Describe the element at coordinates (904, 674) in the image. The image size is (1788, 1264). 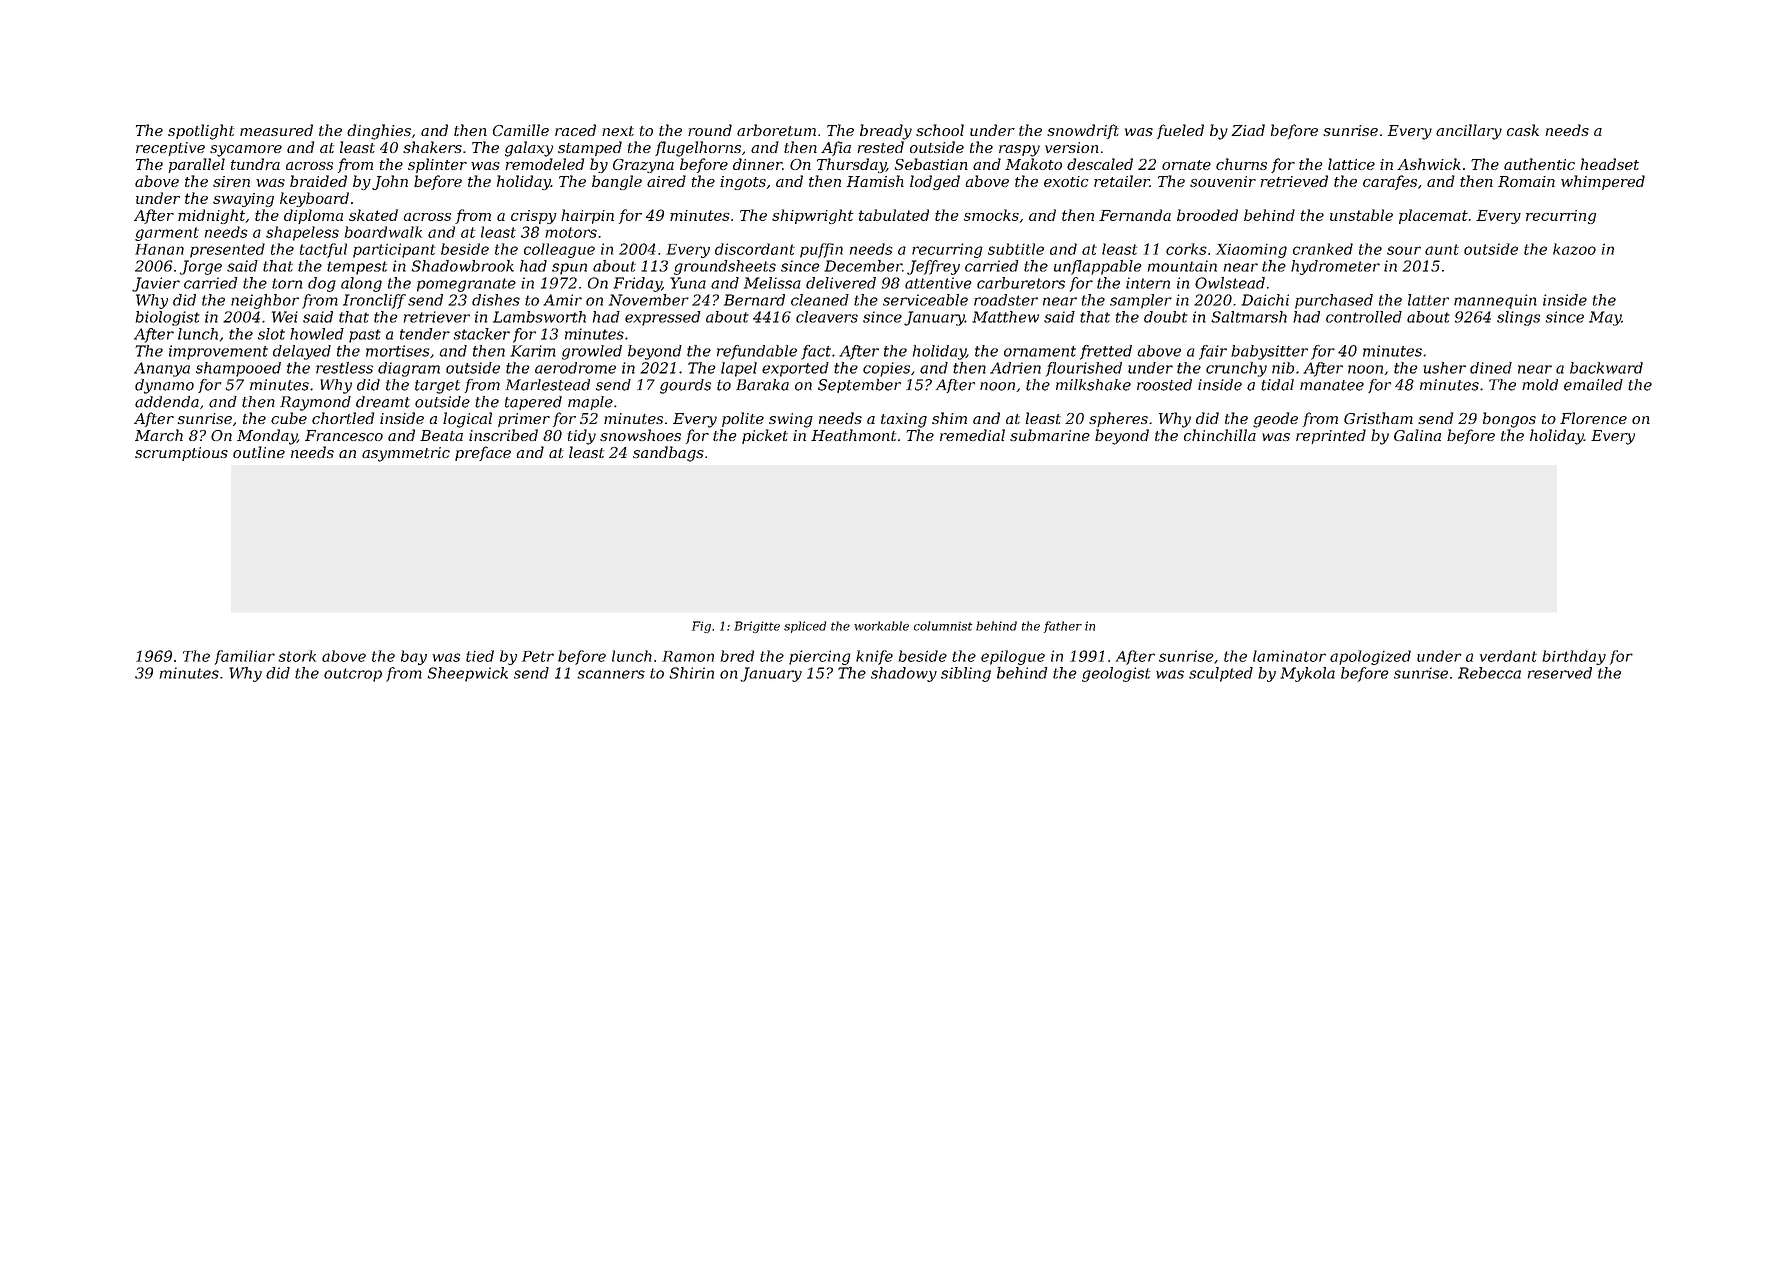
I see `shadowy` at that location.
